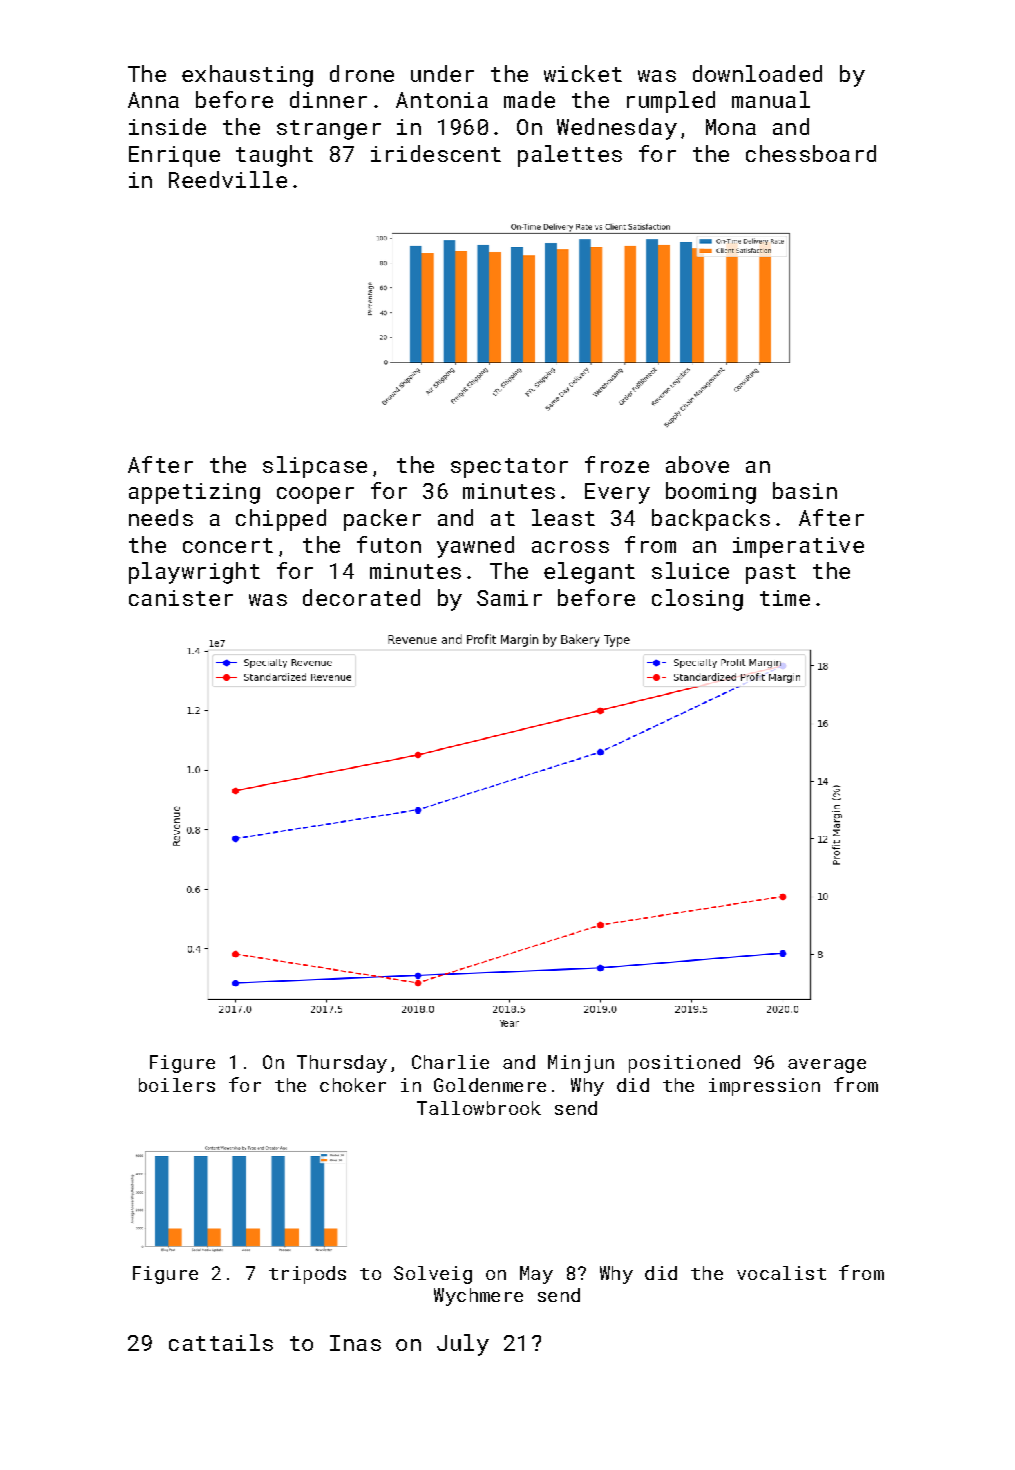 The width and height of the screenshot is (1015, 1470). Describe the element at coordinates (450, 1062) in the screenshot. I see `Charlie` at that location.
